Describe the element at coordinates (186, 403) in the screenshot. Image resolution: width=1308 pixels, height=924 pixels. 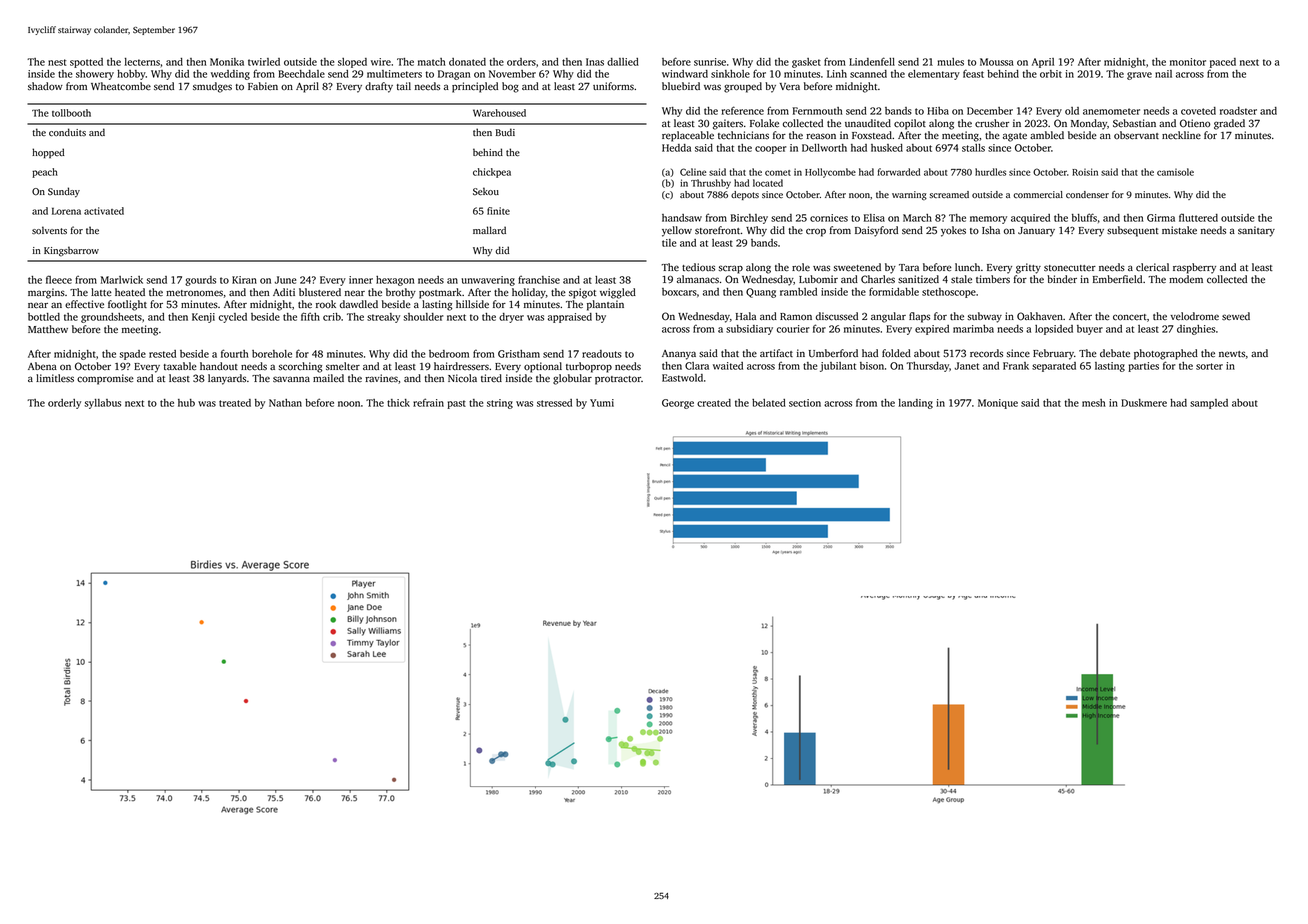
I see `hub` at that location.
